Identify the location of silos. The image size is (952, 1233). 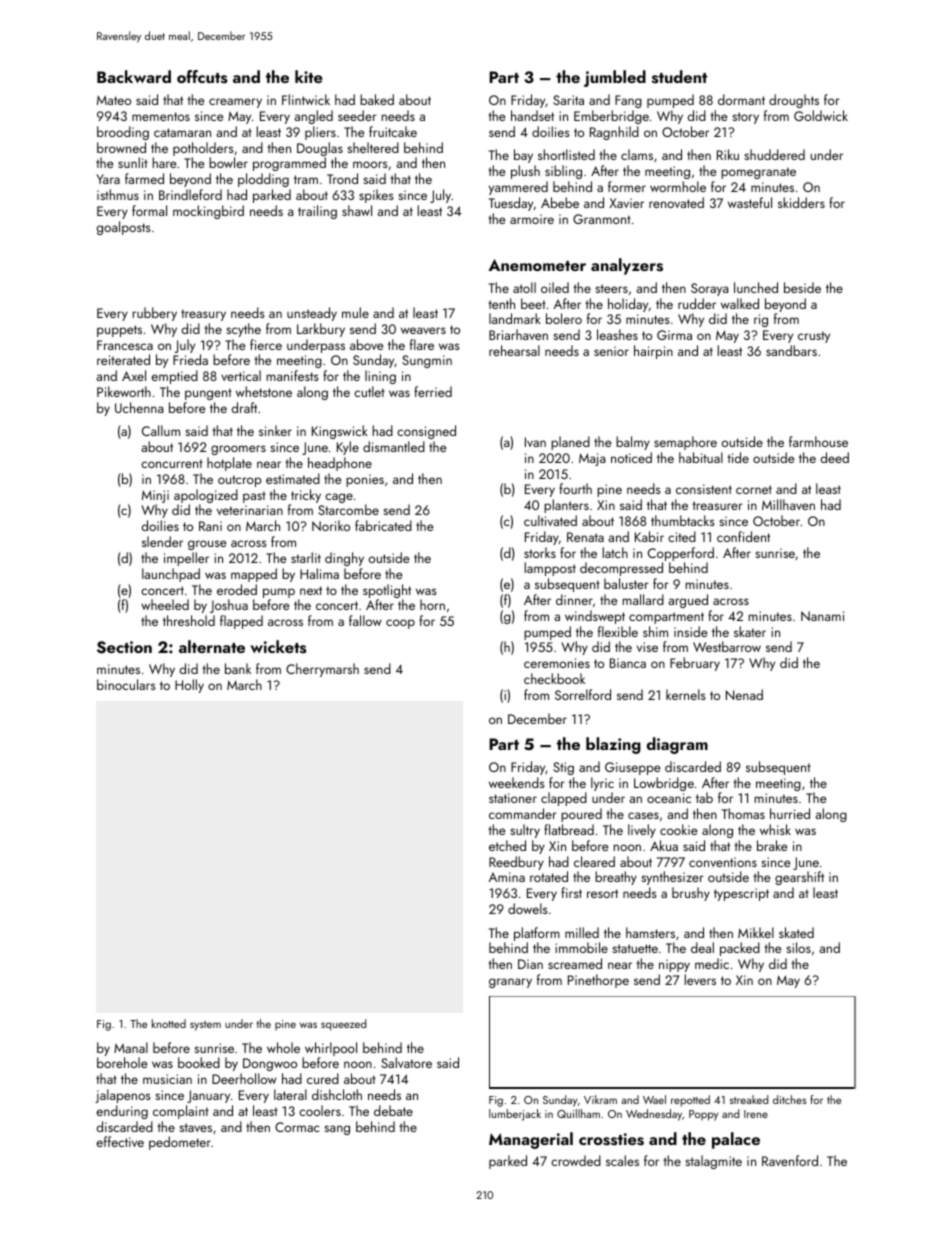
(798, 947).
